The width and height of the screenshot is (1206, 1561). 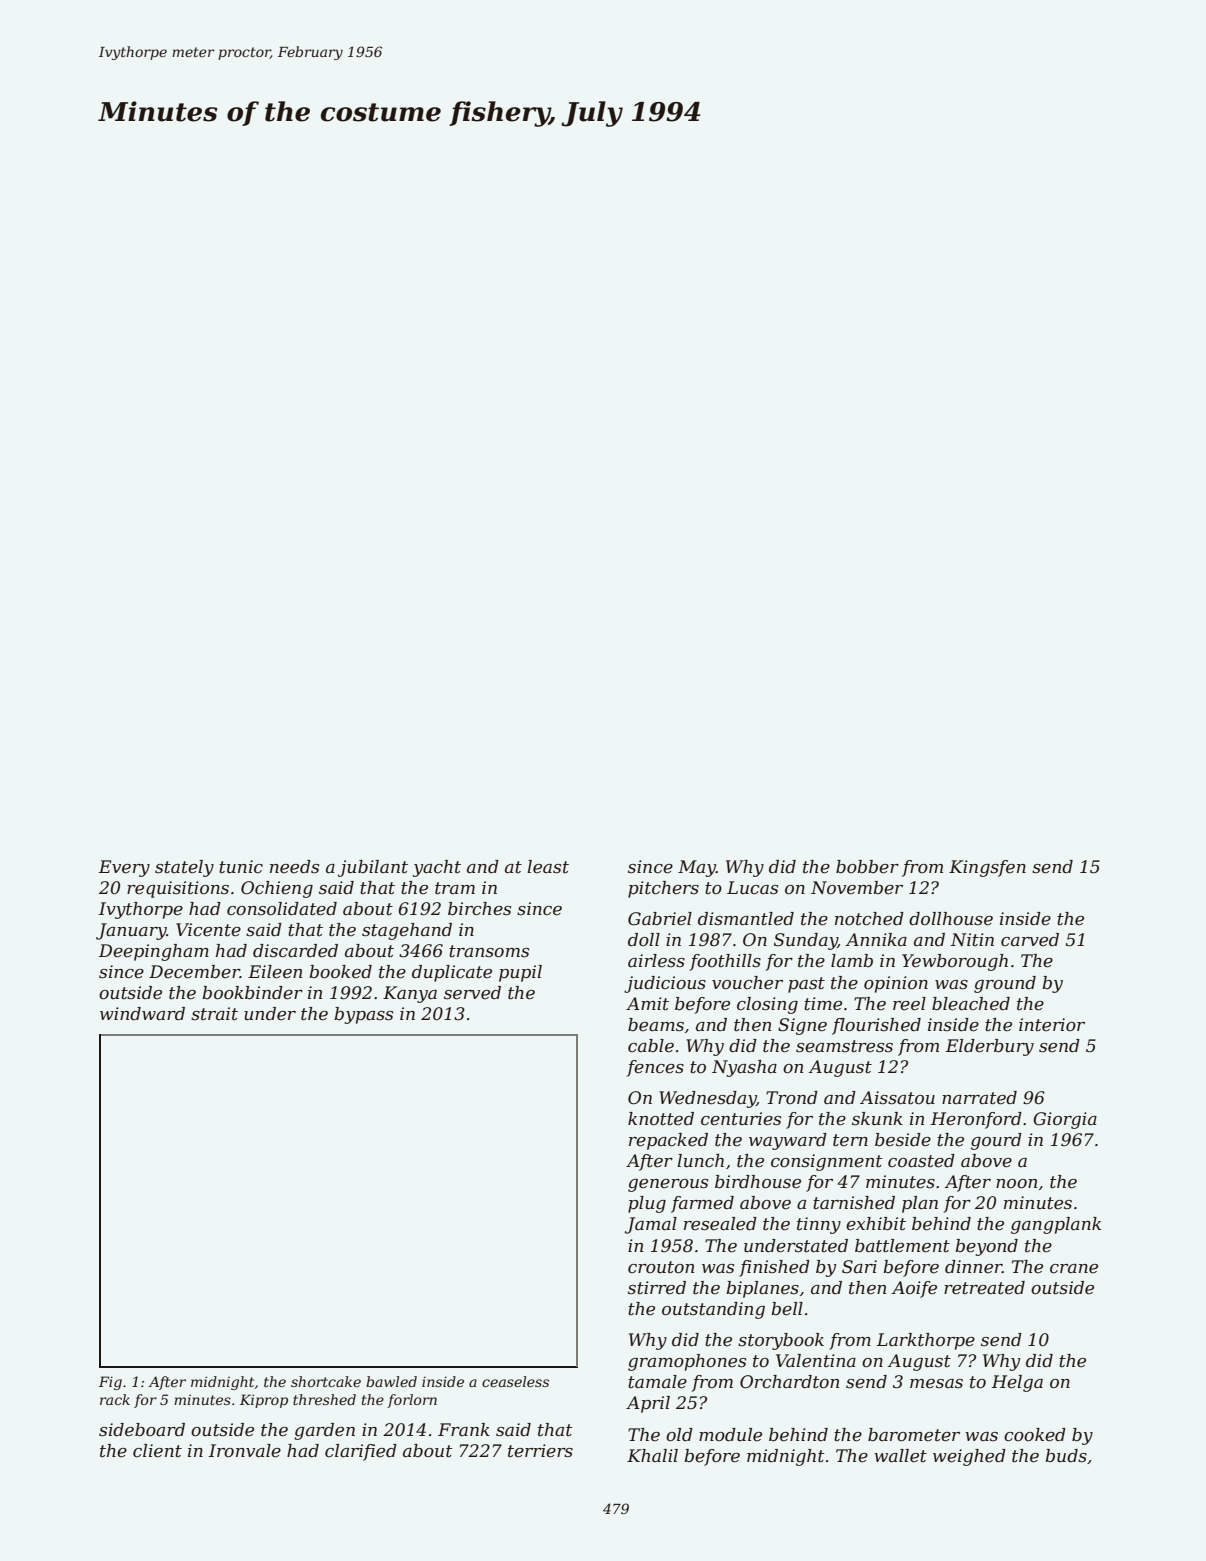 What do you see at coordinates (746, 919) in the screenshot?
I see `dismantled` at bounding box center [746, 919].
